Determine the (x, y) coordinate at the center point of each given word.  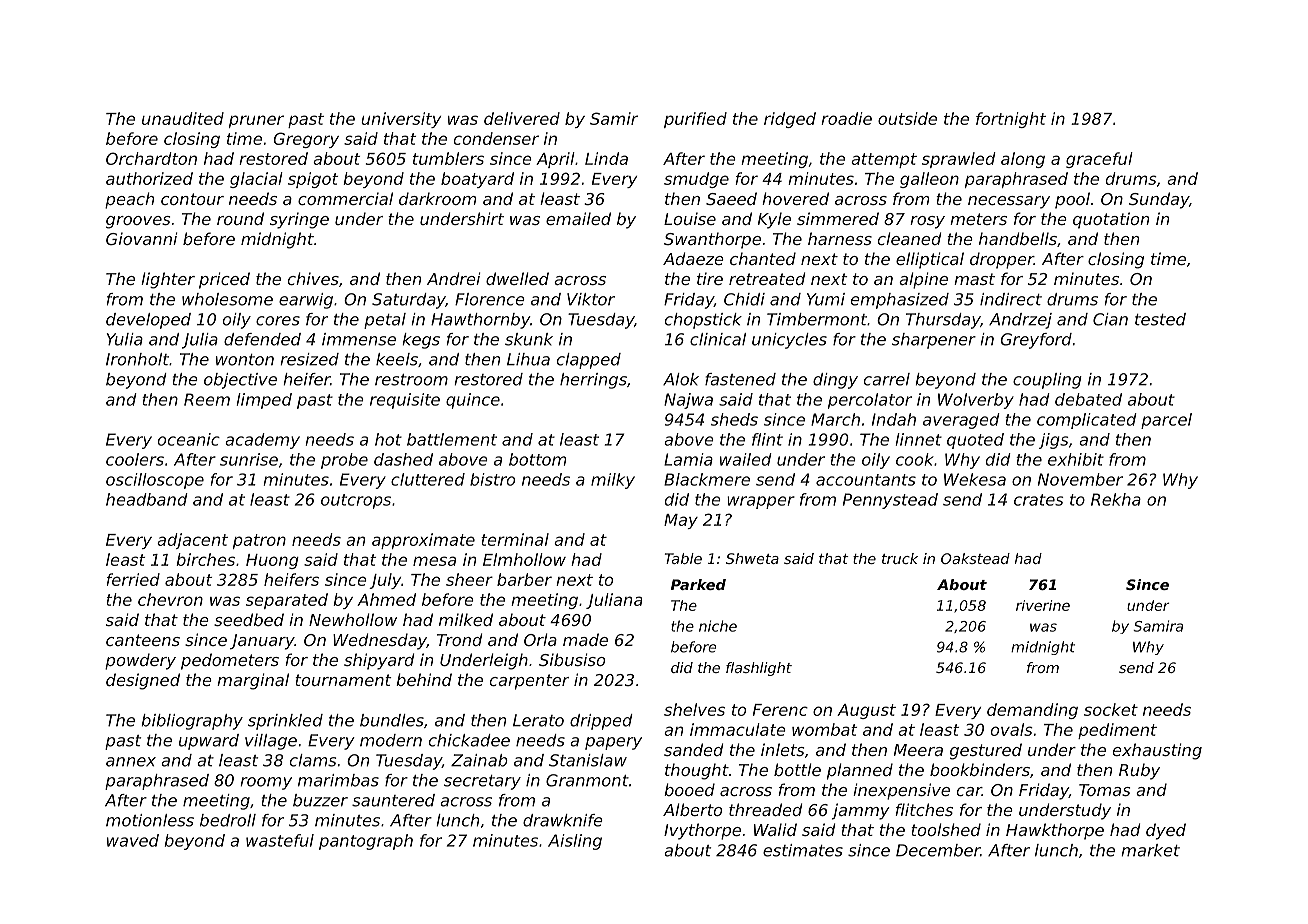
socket (1111, 709)
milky (613, 481)
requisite (405, 401)
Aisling (575, 842)
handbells (1018, 238)
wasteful (280, 840)
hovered (795, 198)
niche (718, 626)
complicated (1087, 421)
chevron (170, 599)
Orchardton (151, 158)
